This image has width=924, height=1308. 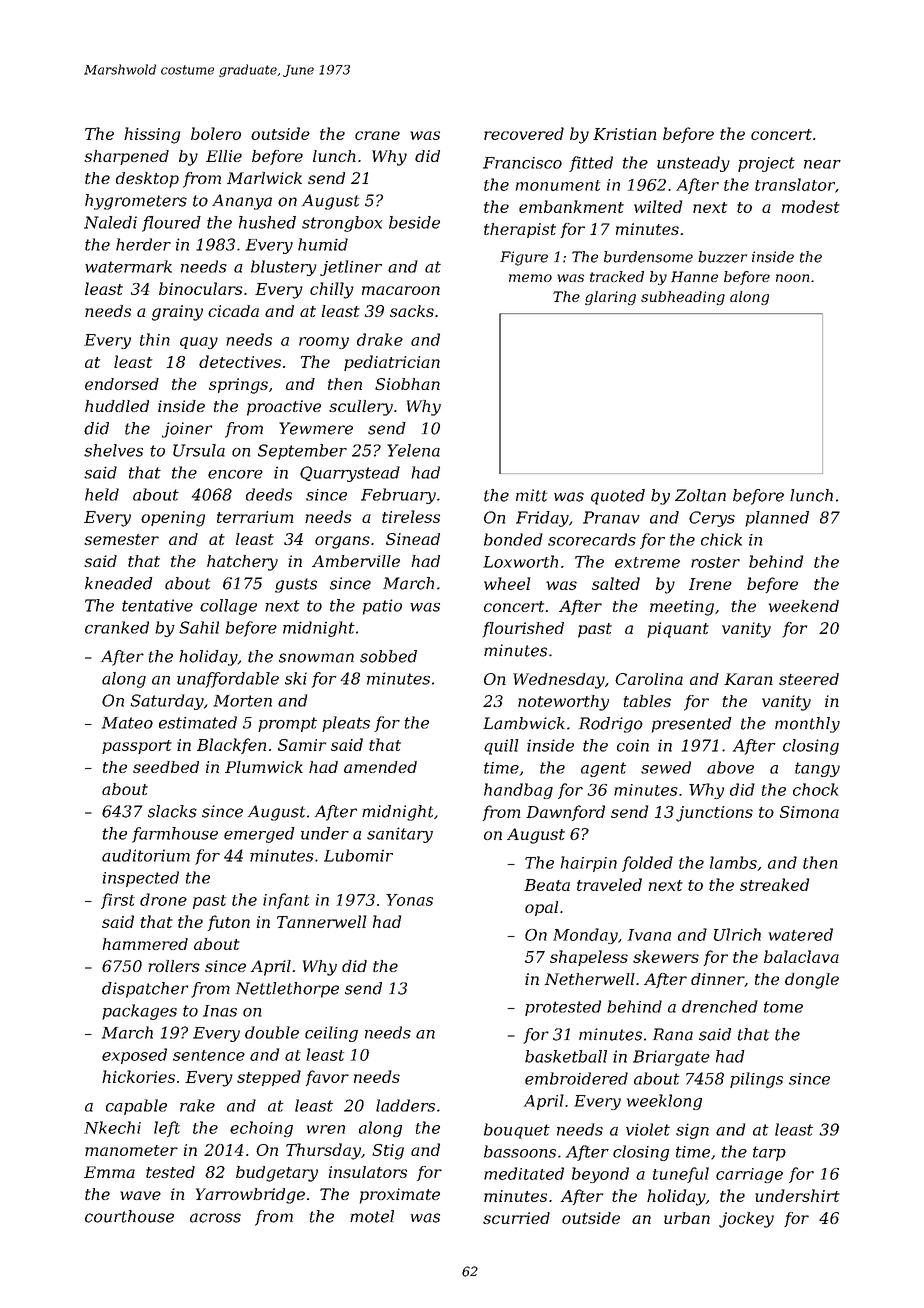 I want to click on February, so click(x=398, y=496).
